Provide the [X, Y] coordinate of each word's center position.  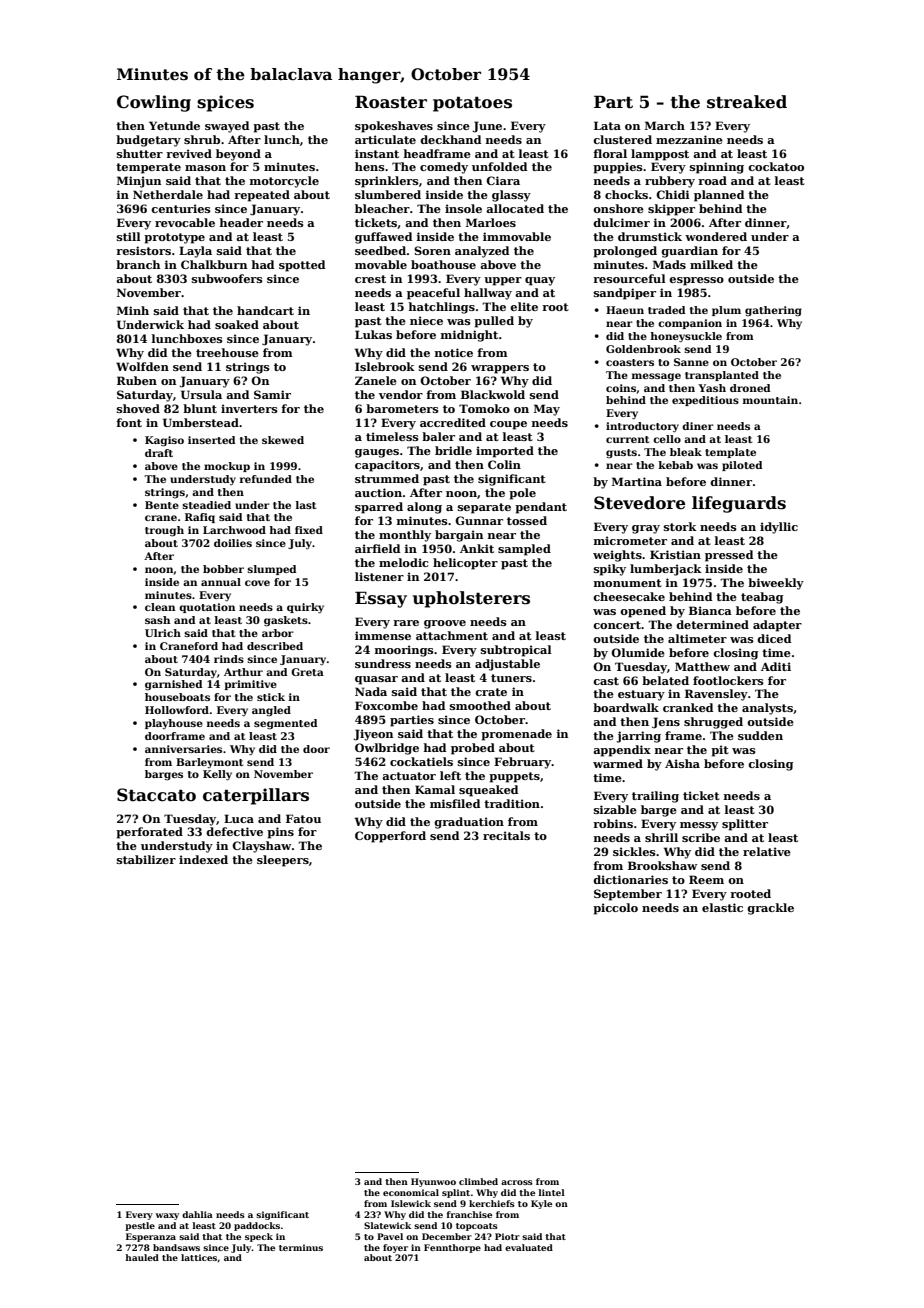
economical [411, 1192]
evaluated [529, 1247]
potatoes [472, 104]
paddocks [257, 1226]
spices [225, 103]
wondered [716, 236]
